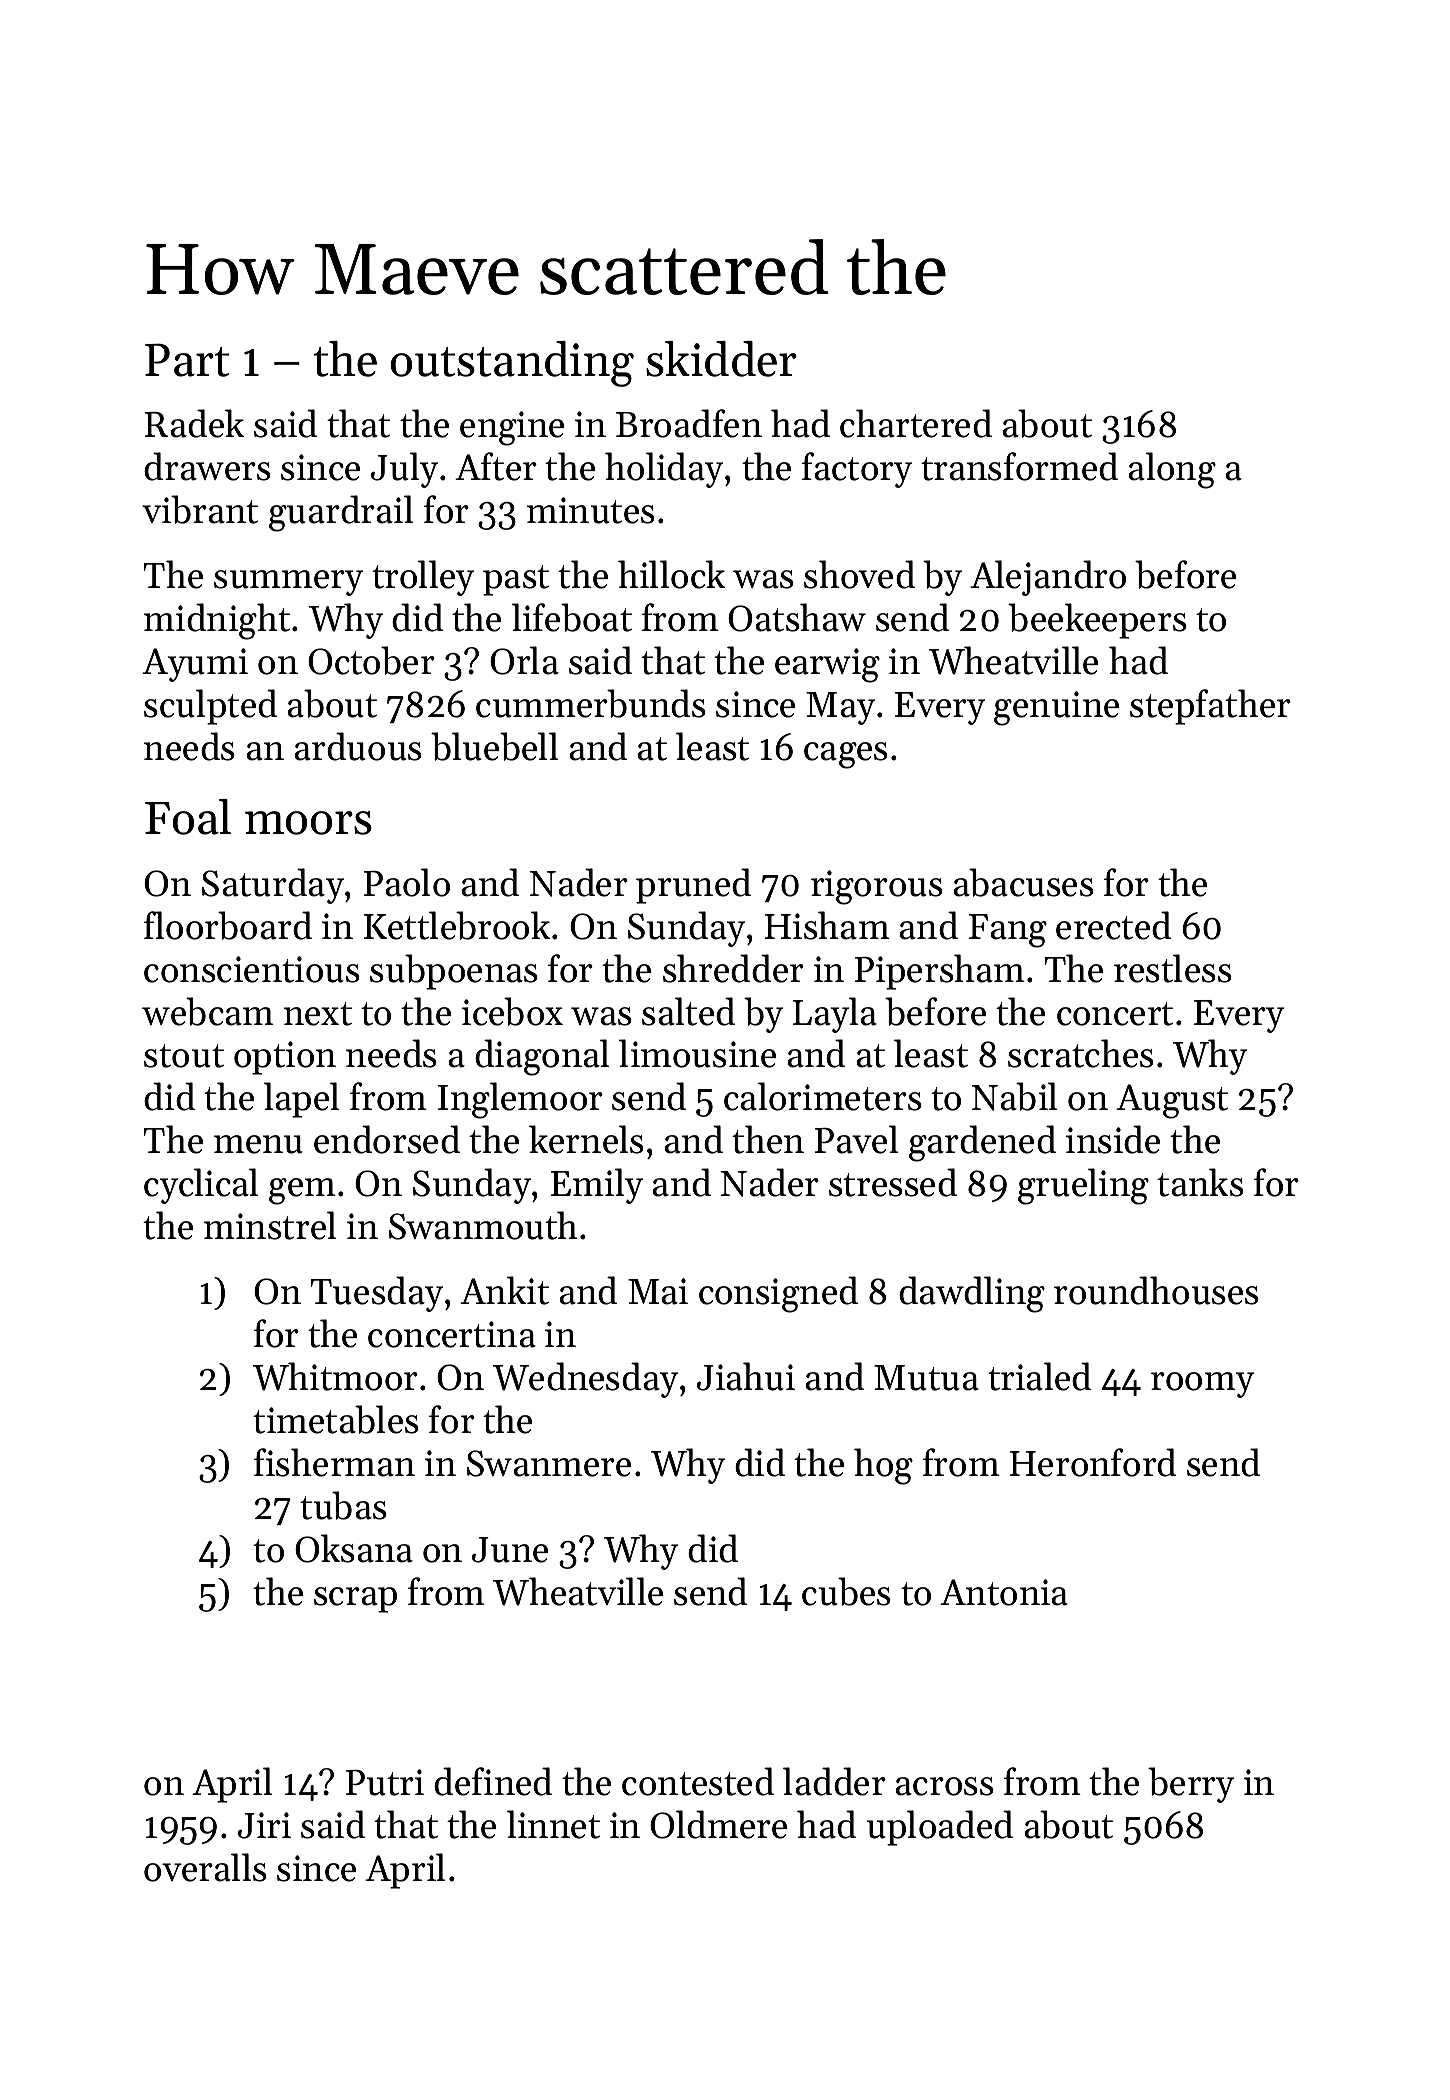 The height and width of the document is (2100, 1450). I want to click on scrap, so click(355, 1600).
